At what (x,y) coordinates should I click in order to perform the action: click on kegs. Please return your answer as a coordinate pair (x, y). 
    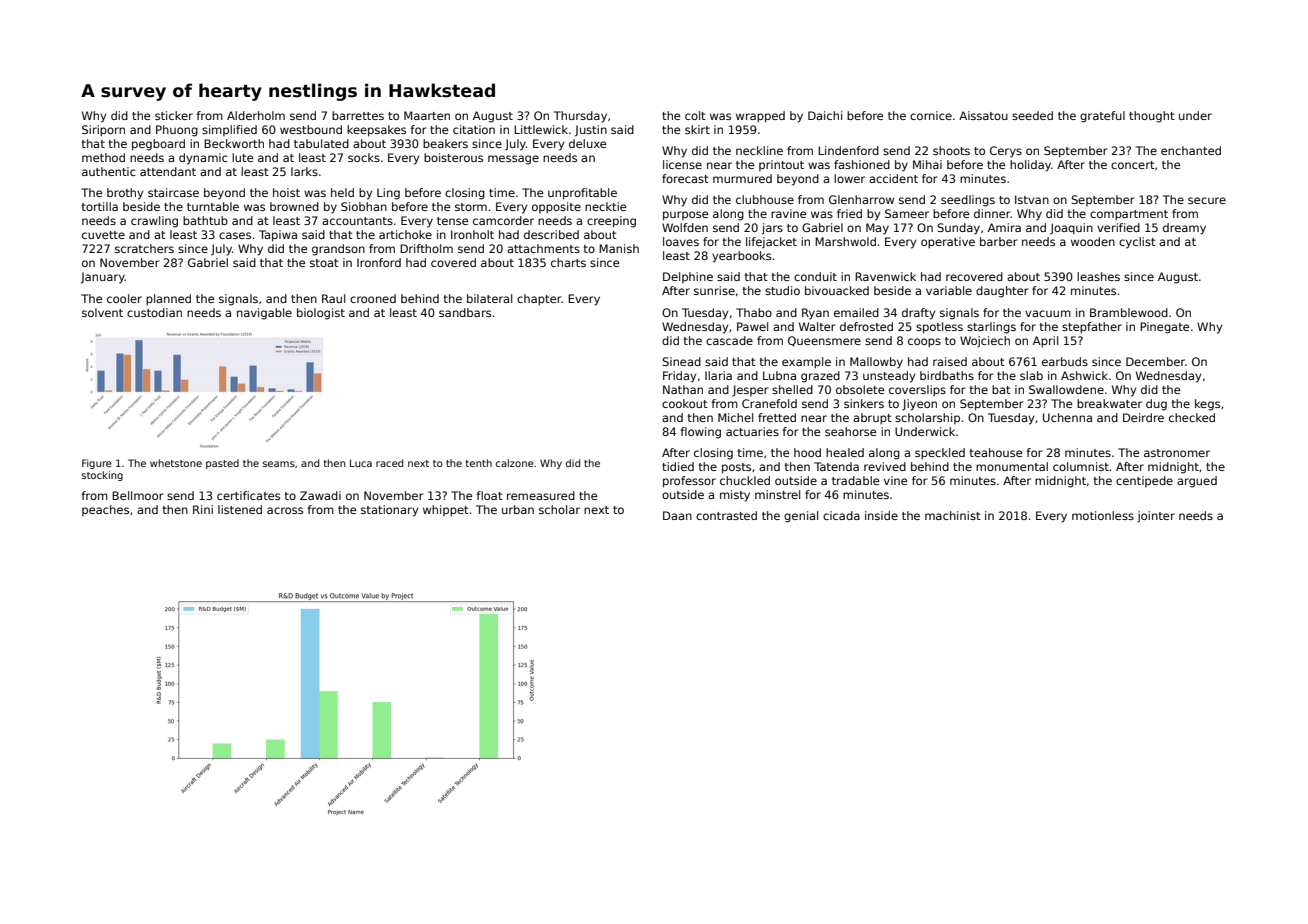
    Looking at the image, I should click on (1207, 405).
